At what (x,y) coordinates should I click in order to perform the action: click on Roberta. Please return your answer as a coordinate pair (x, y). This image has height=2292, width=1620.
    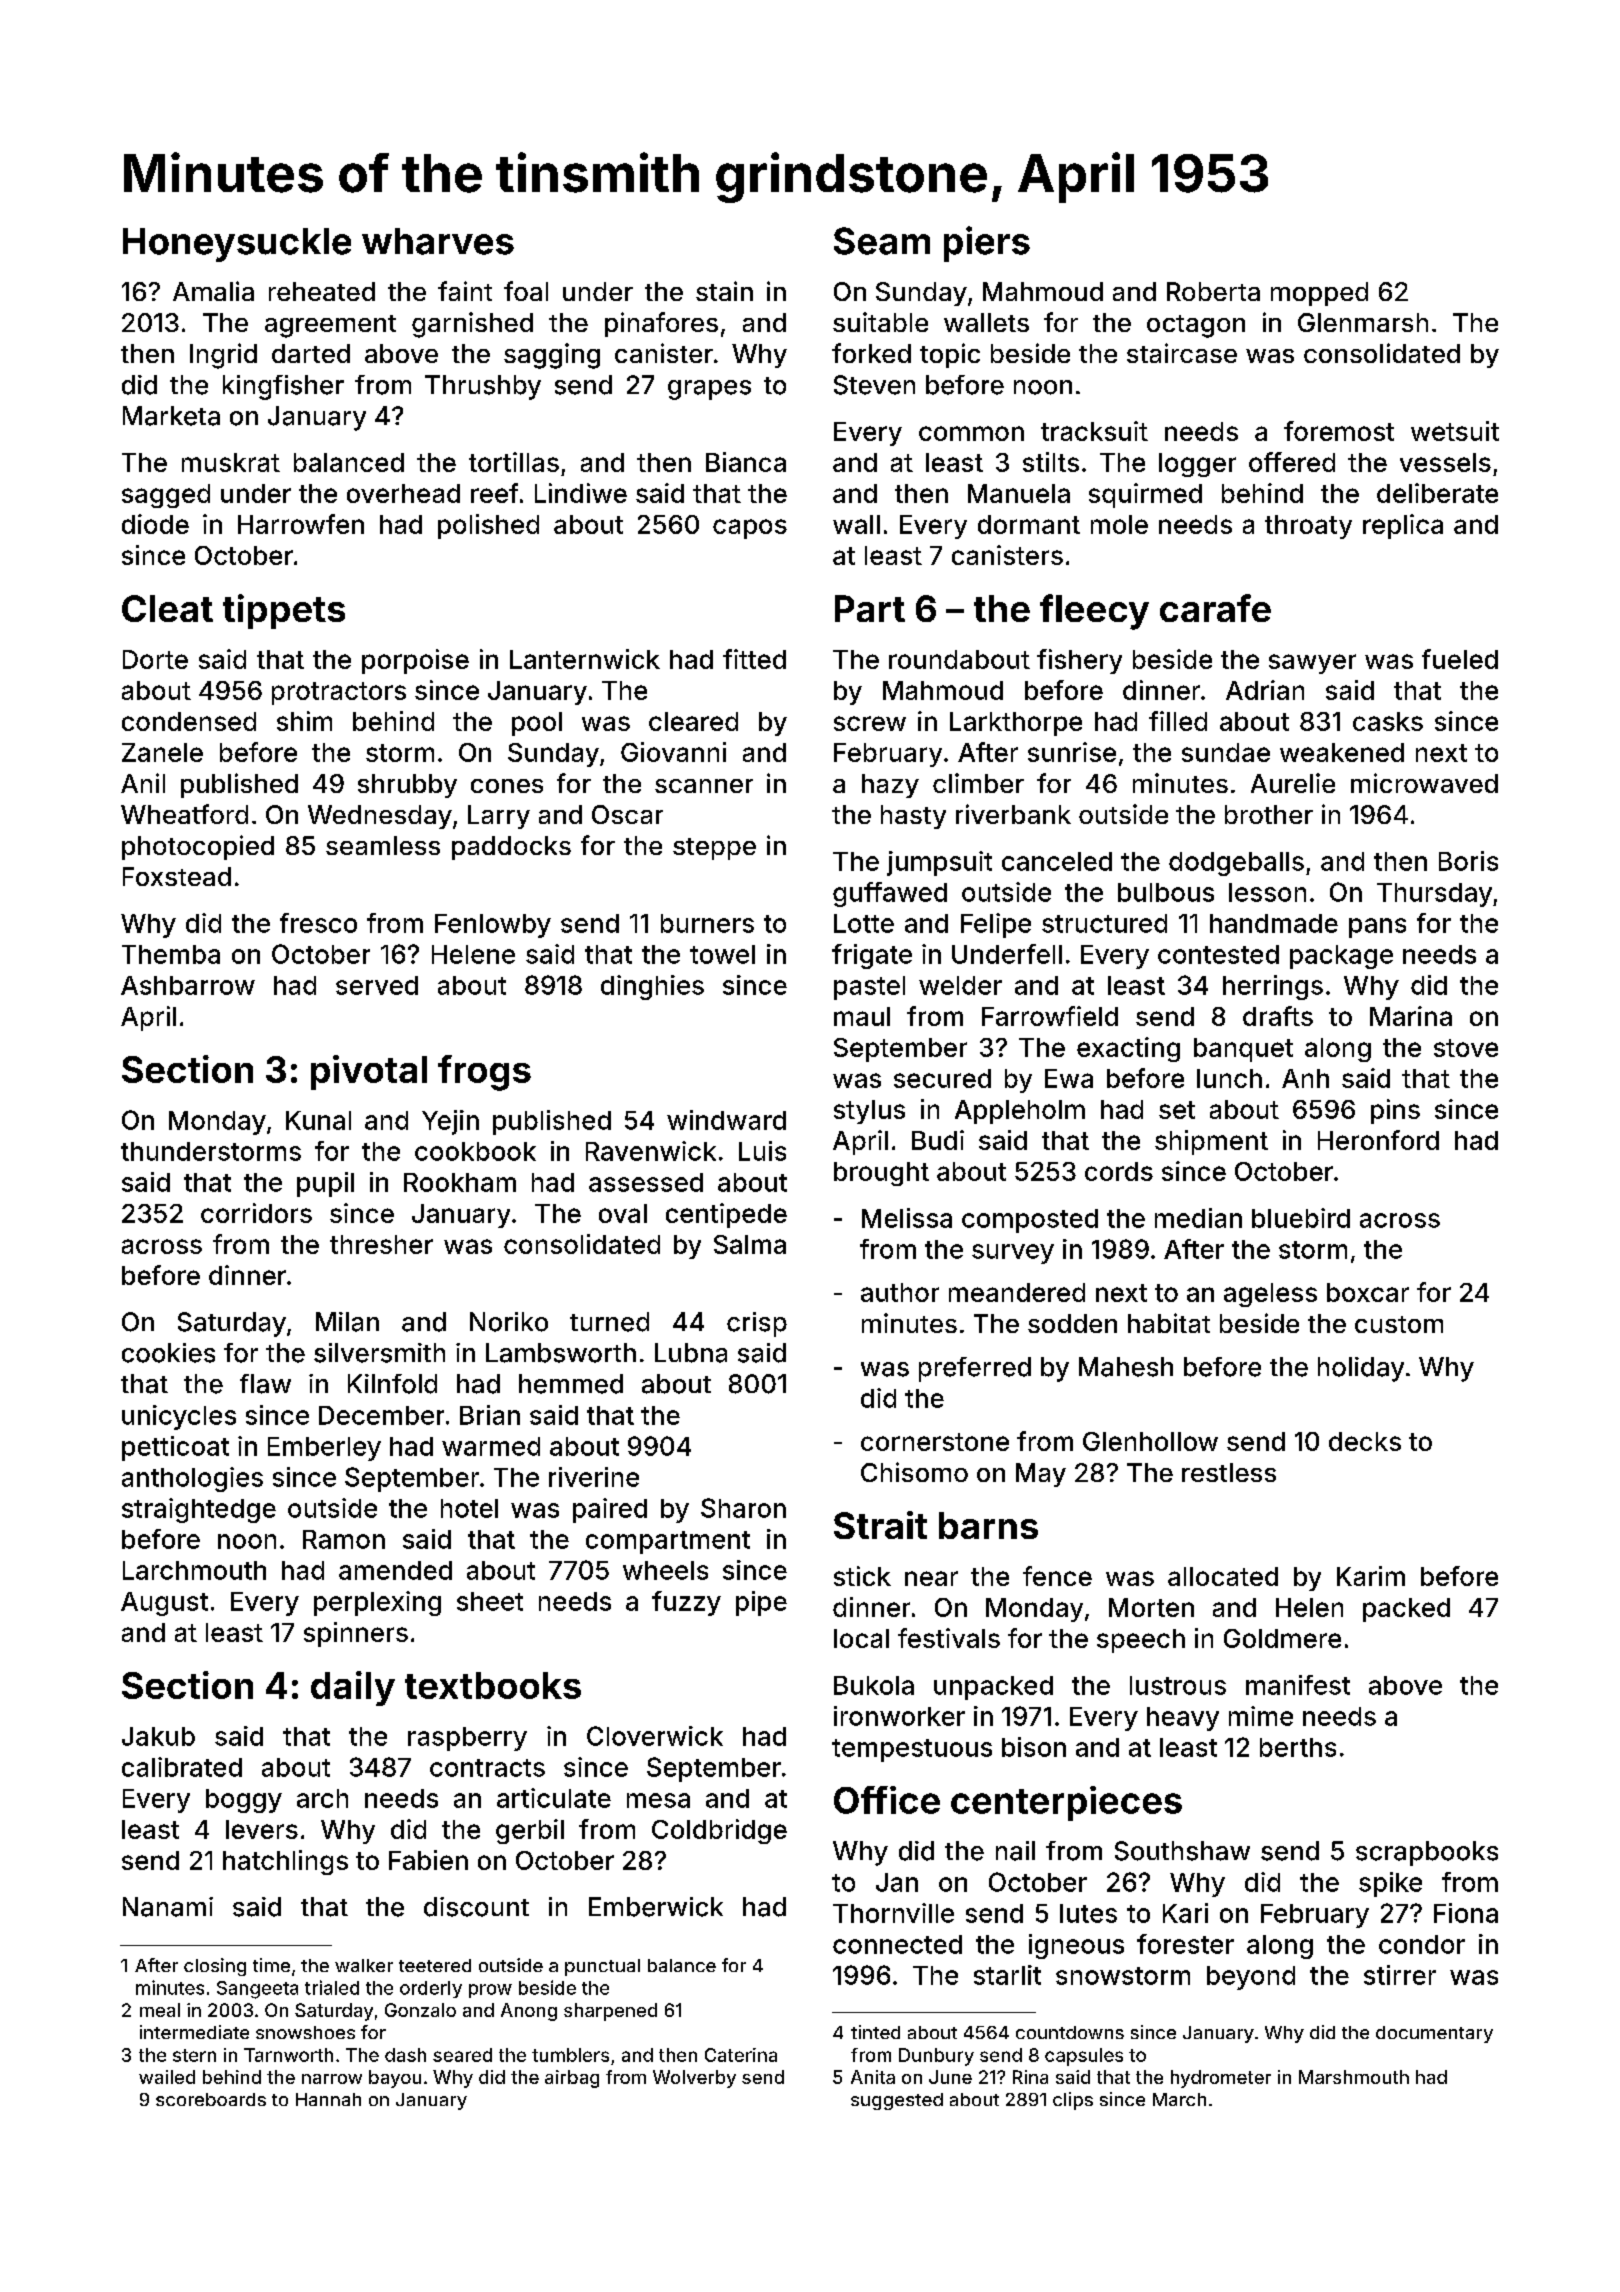
    Looking at the image, I should click on (1213, 291).
